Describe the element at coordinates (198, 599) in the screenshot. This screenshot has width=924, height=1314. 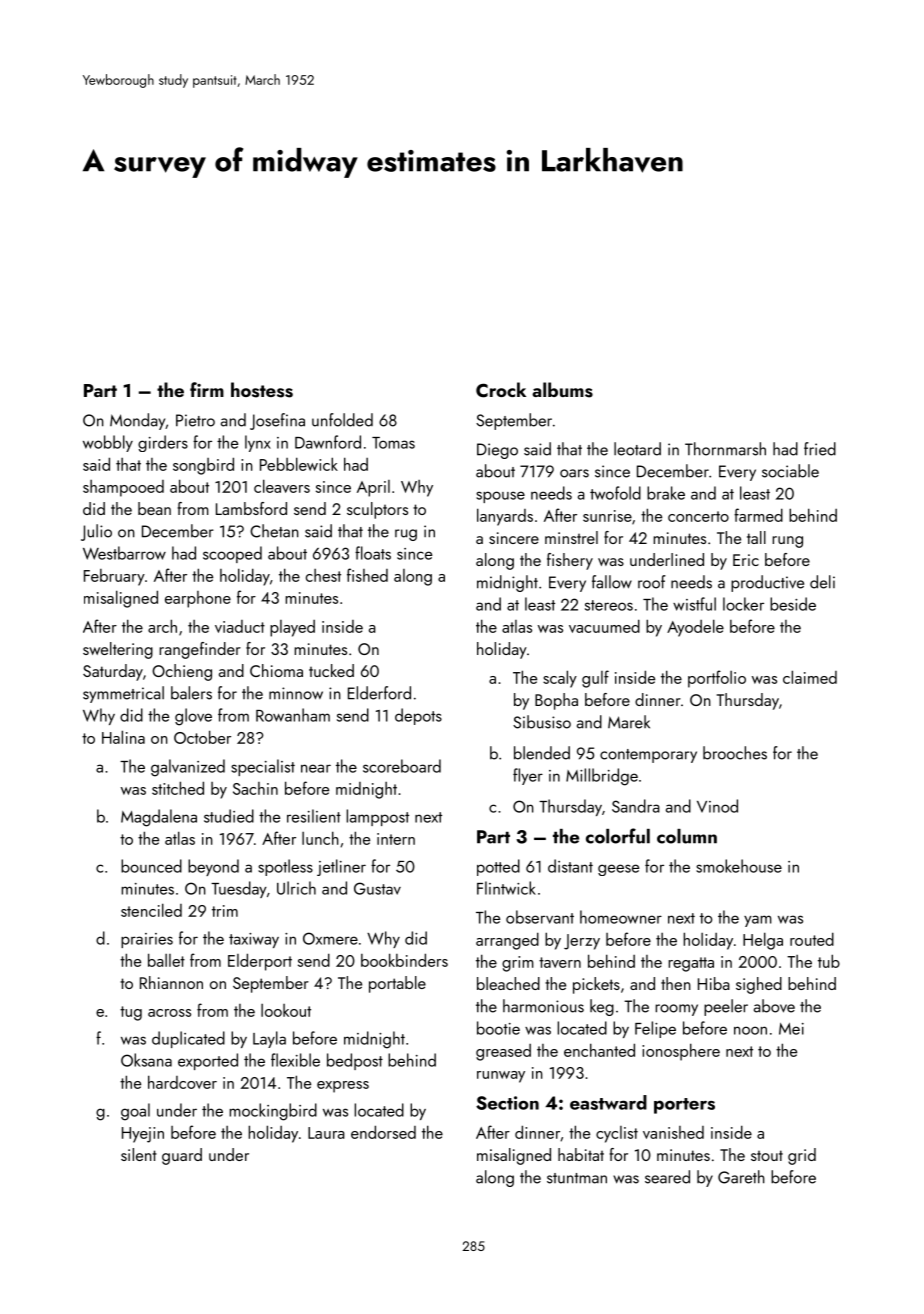
I see `earphone` at that location.
